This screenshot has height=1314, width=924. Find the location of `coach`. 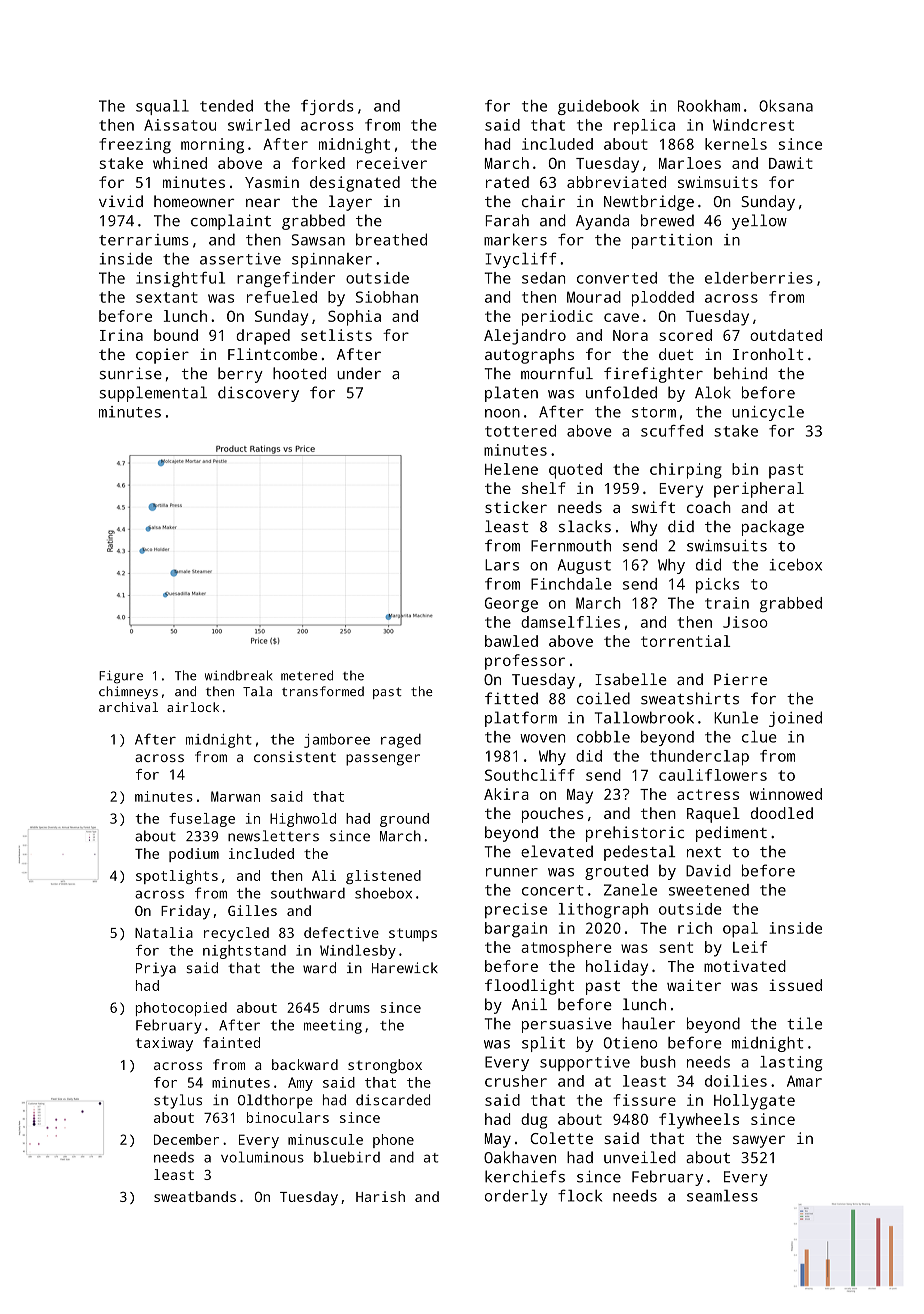

coach is located at coordinates (709, 507).
